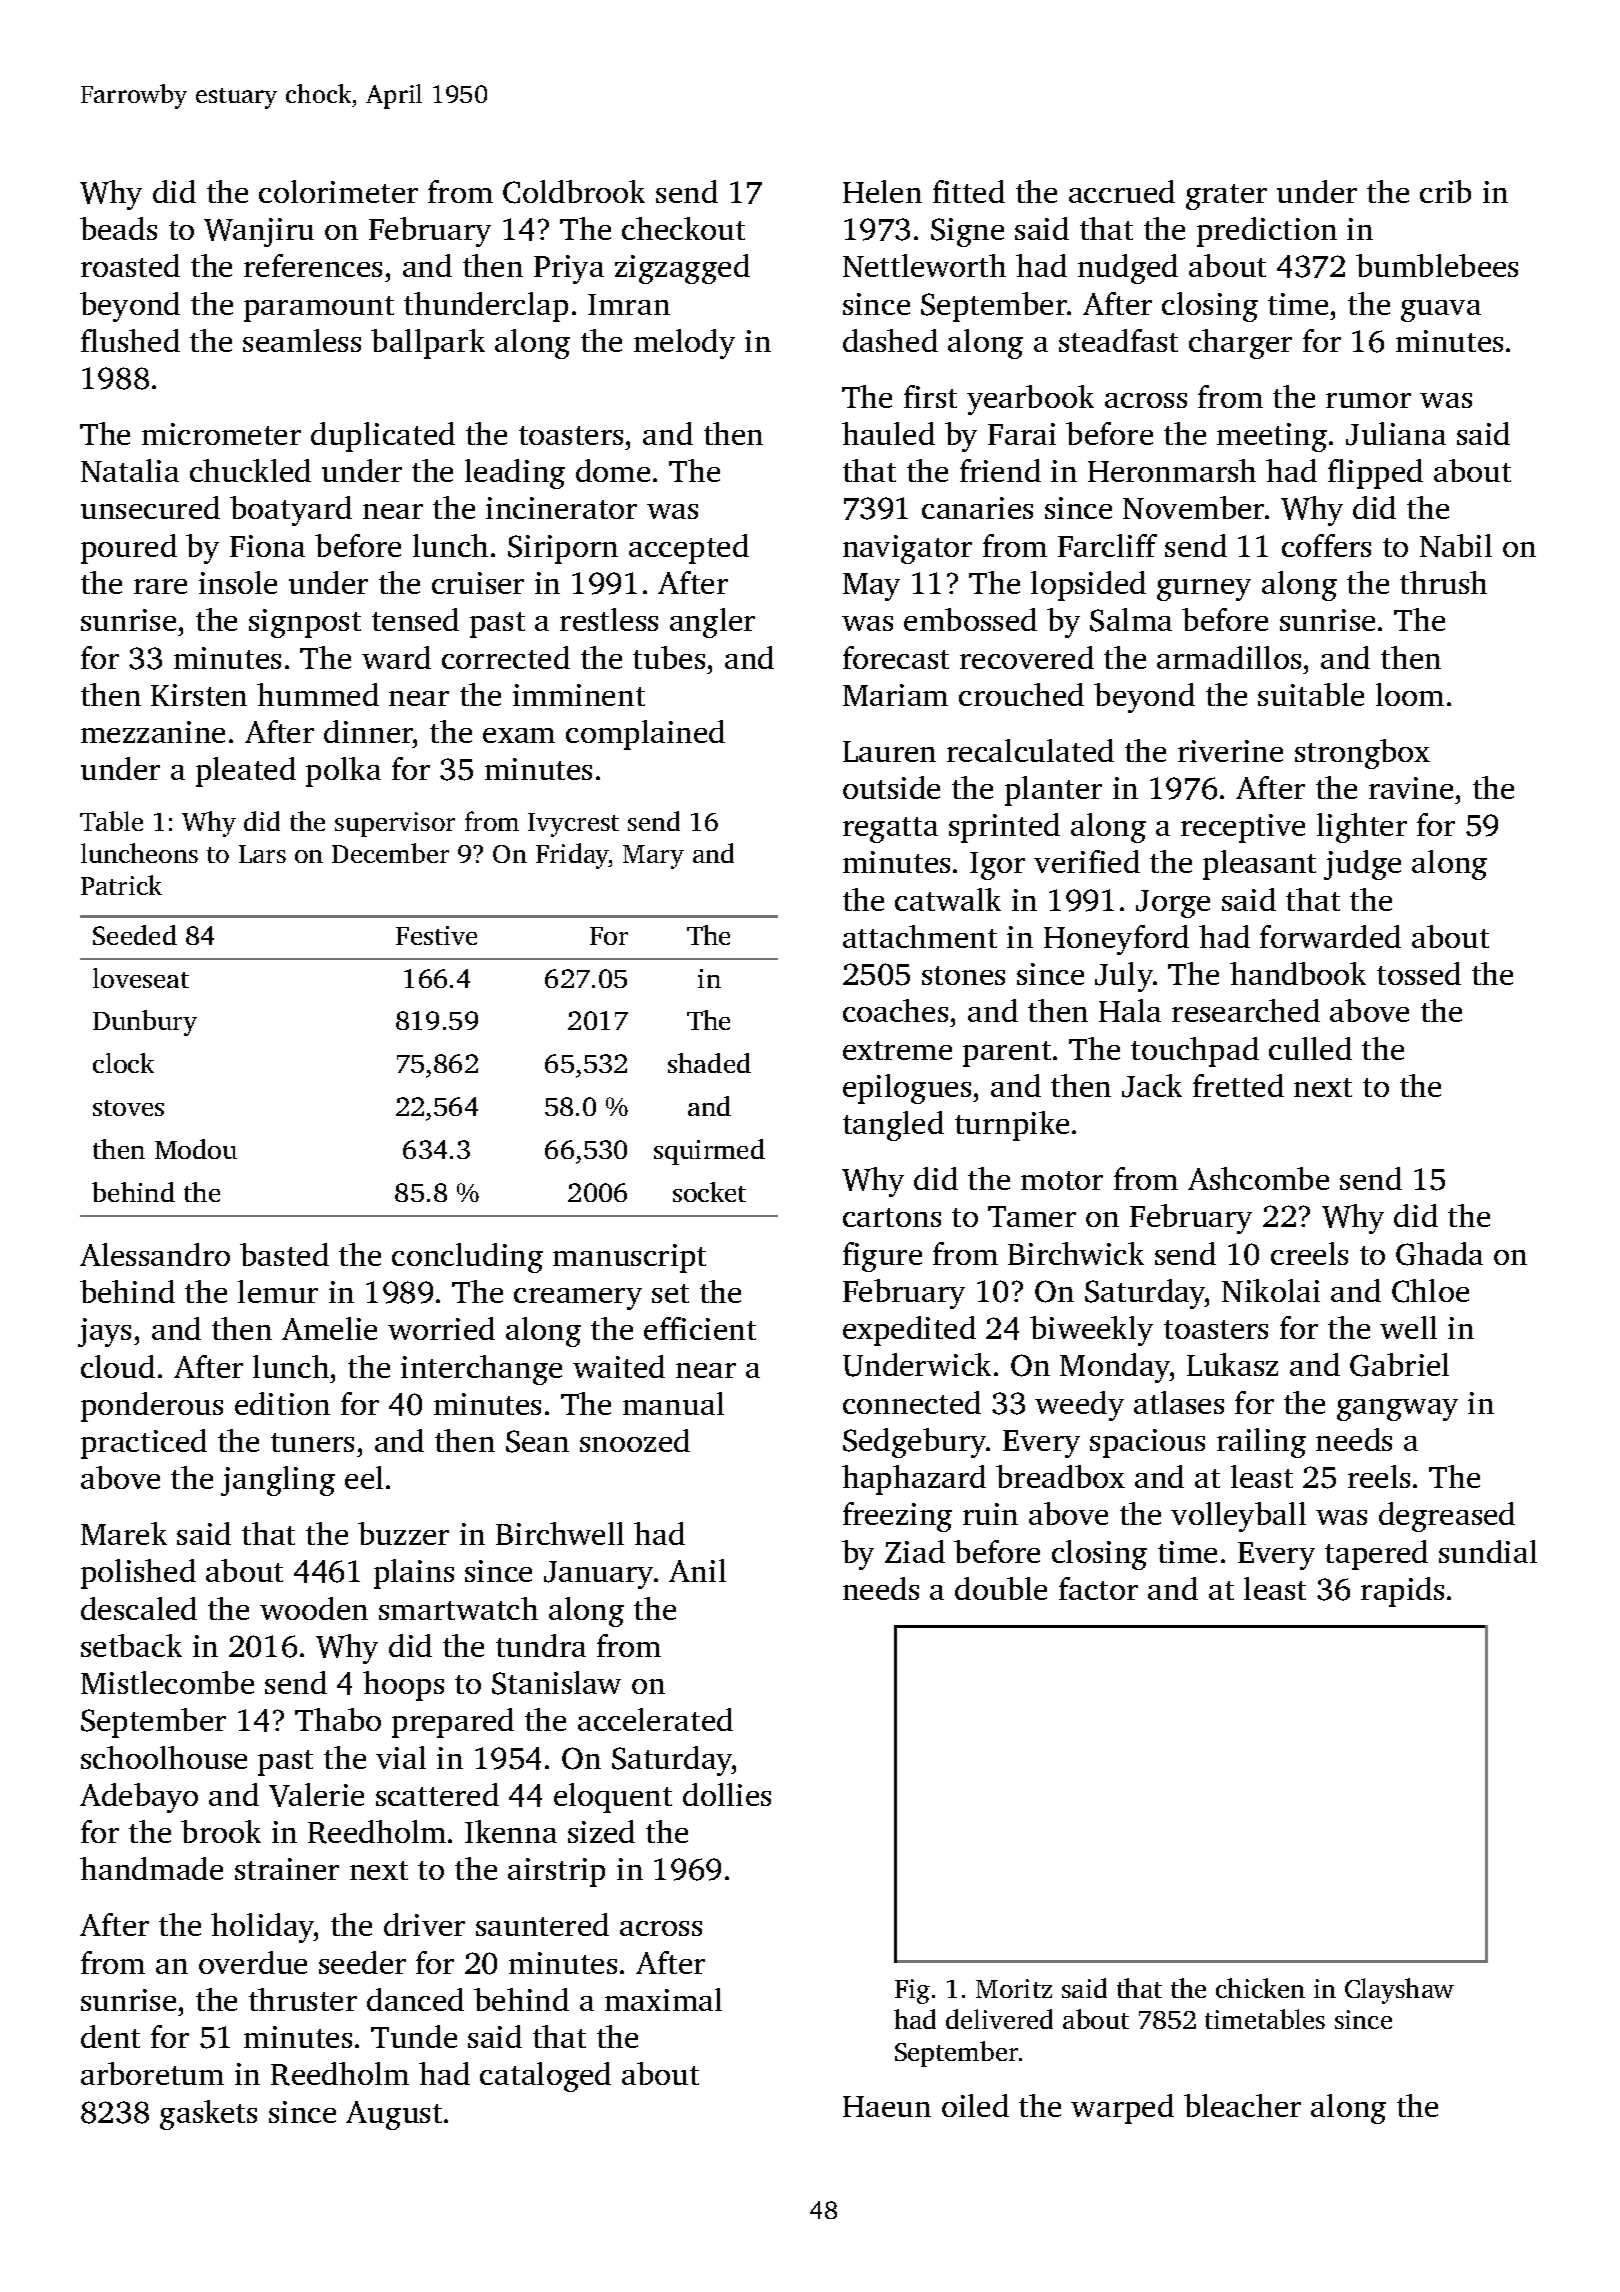 The width and height of the page is (1620, 2292). What do you see at coordinates (1310, 1048) in the page?
I see `culled` at bounding box center [1310, 1048].
